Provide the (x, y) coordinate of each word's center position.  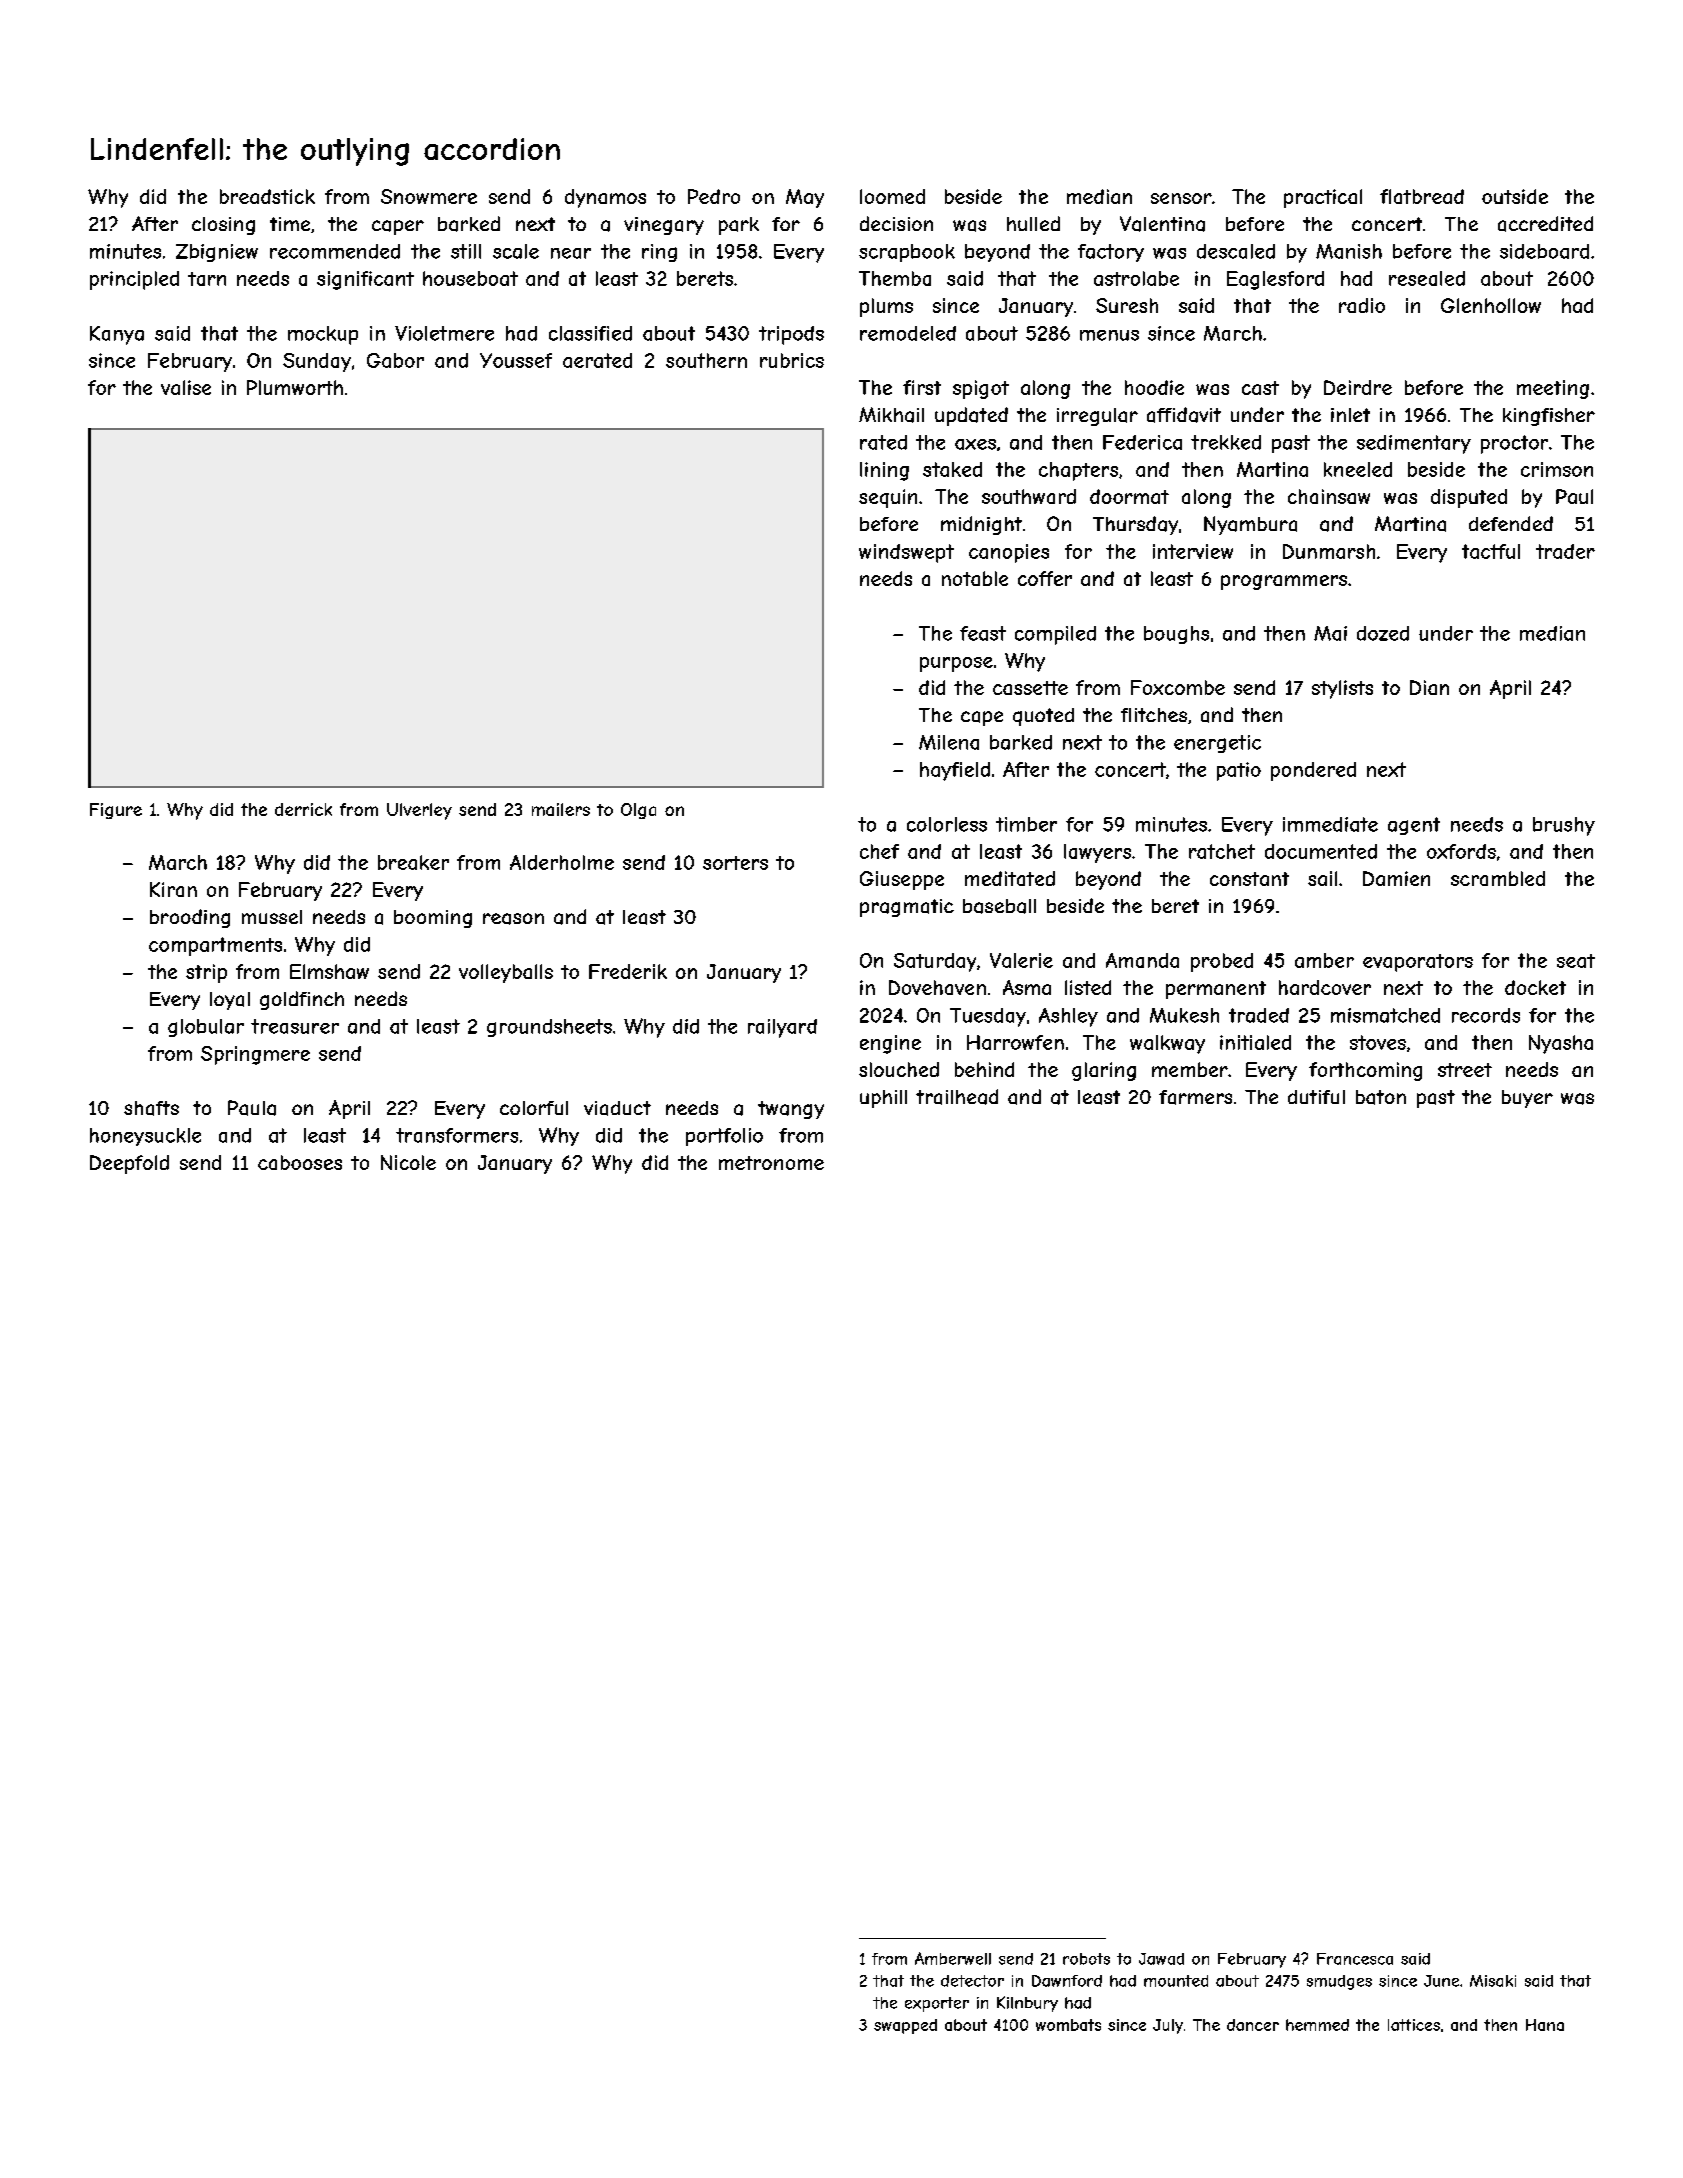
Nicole (408, 1162)
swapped (905, 2026)
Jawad (1161, 1959)
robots (1086, 1959)
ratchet (1222, 851)
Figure (116, 811)
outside (1515, 196)
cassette (1030, 688)
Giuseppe (902, 880)
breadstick (267, 196)
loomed (892, 196)
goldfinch (302, 1000)
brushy (1564, 826)
